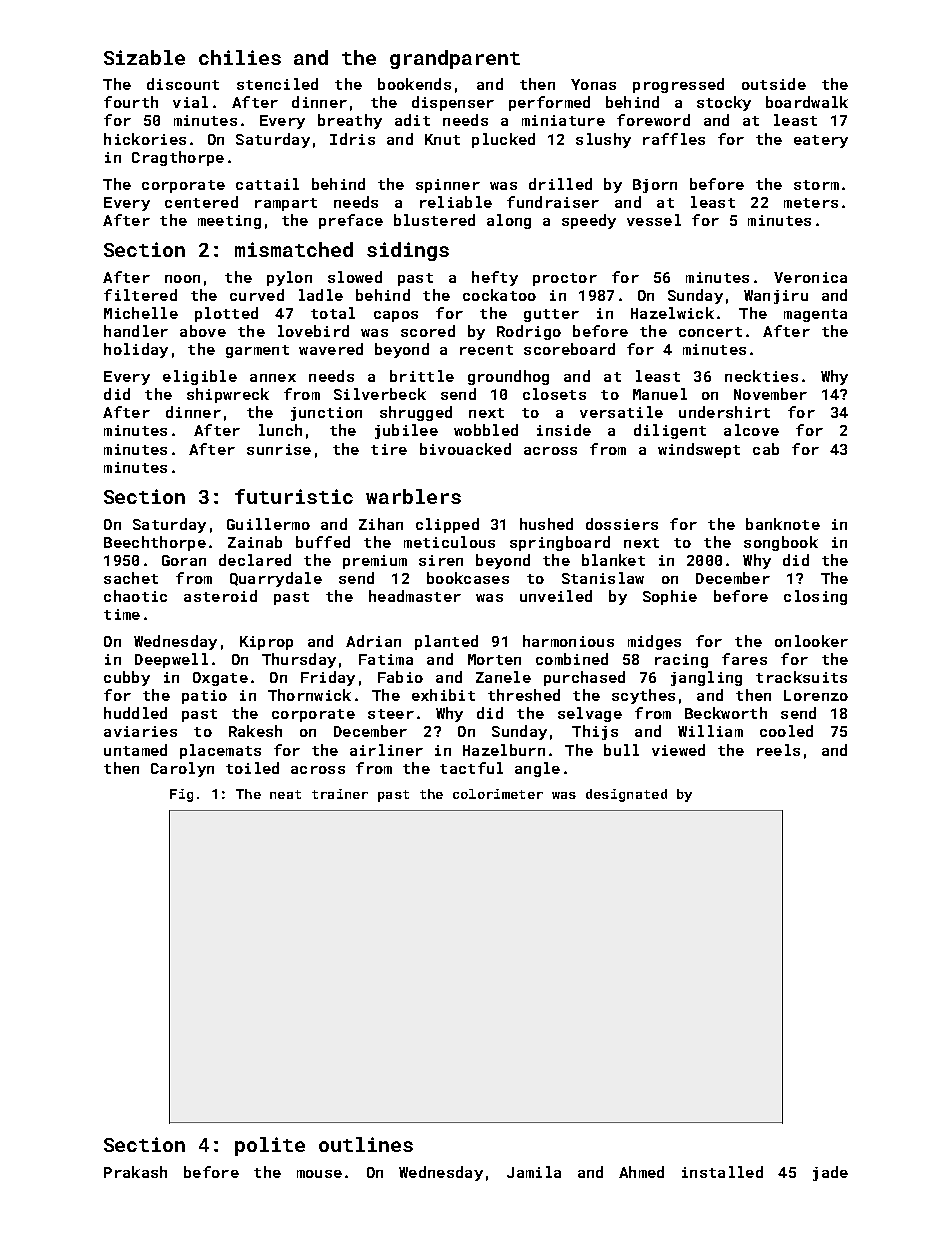 Image resolution: width=952 pixels, height=1233 pixels. I want to click on Jamila, so click(534, 1172).
